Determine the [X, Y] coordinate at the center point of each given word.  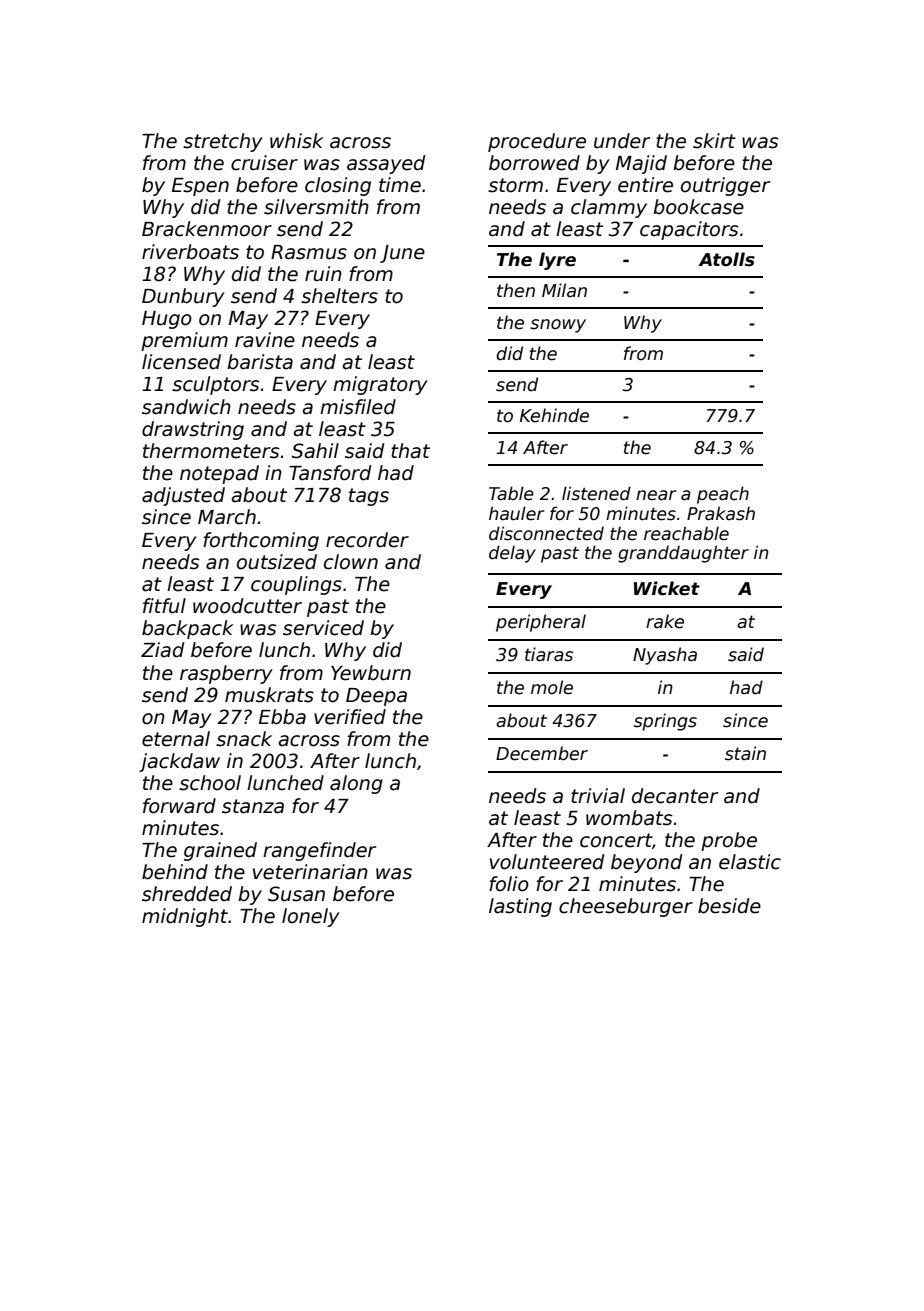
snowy [558, 326]
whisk [297, 141]
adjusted [183, 496]
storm [515, 185]
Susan [296, 894]
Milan [564, 290]
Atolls [726, 259]
